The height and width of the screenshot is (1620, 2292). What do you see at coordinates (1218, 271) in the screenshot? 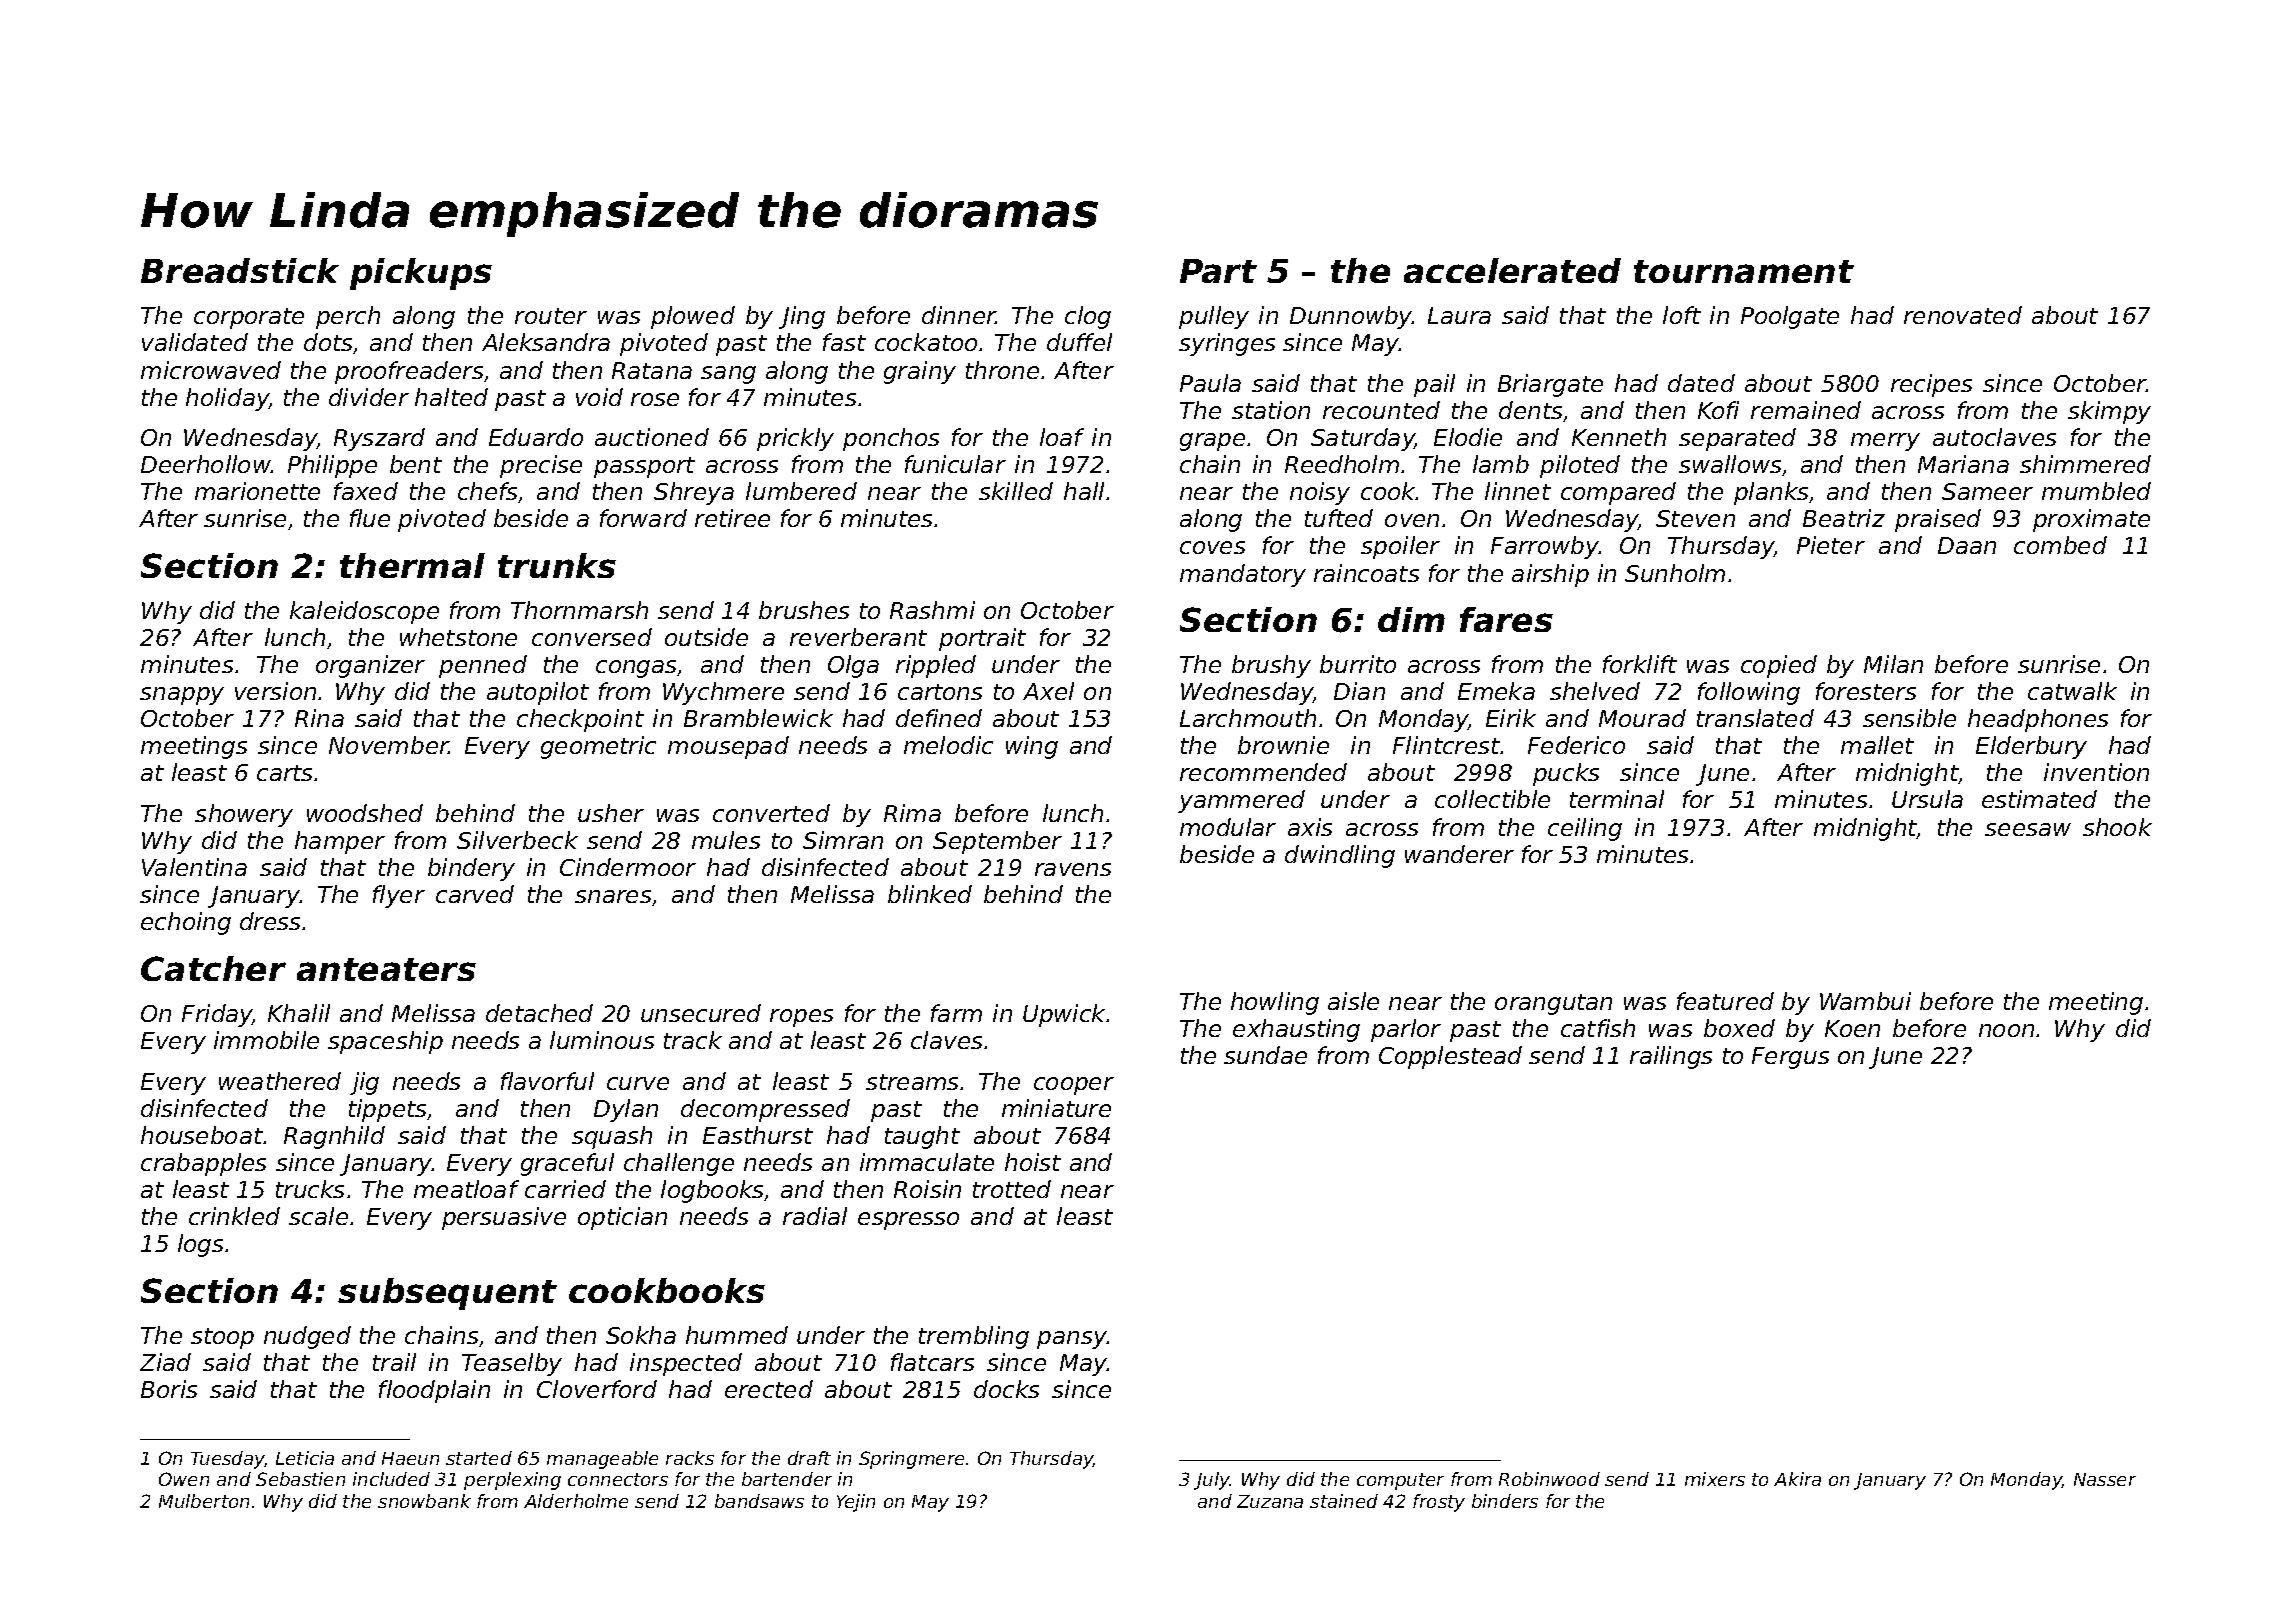
I see `Part` at bounding box center [1218, 271].
